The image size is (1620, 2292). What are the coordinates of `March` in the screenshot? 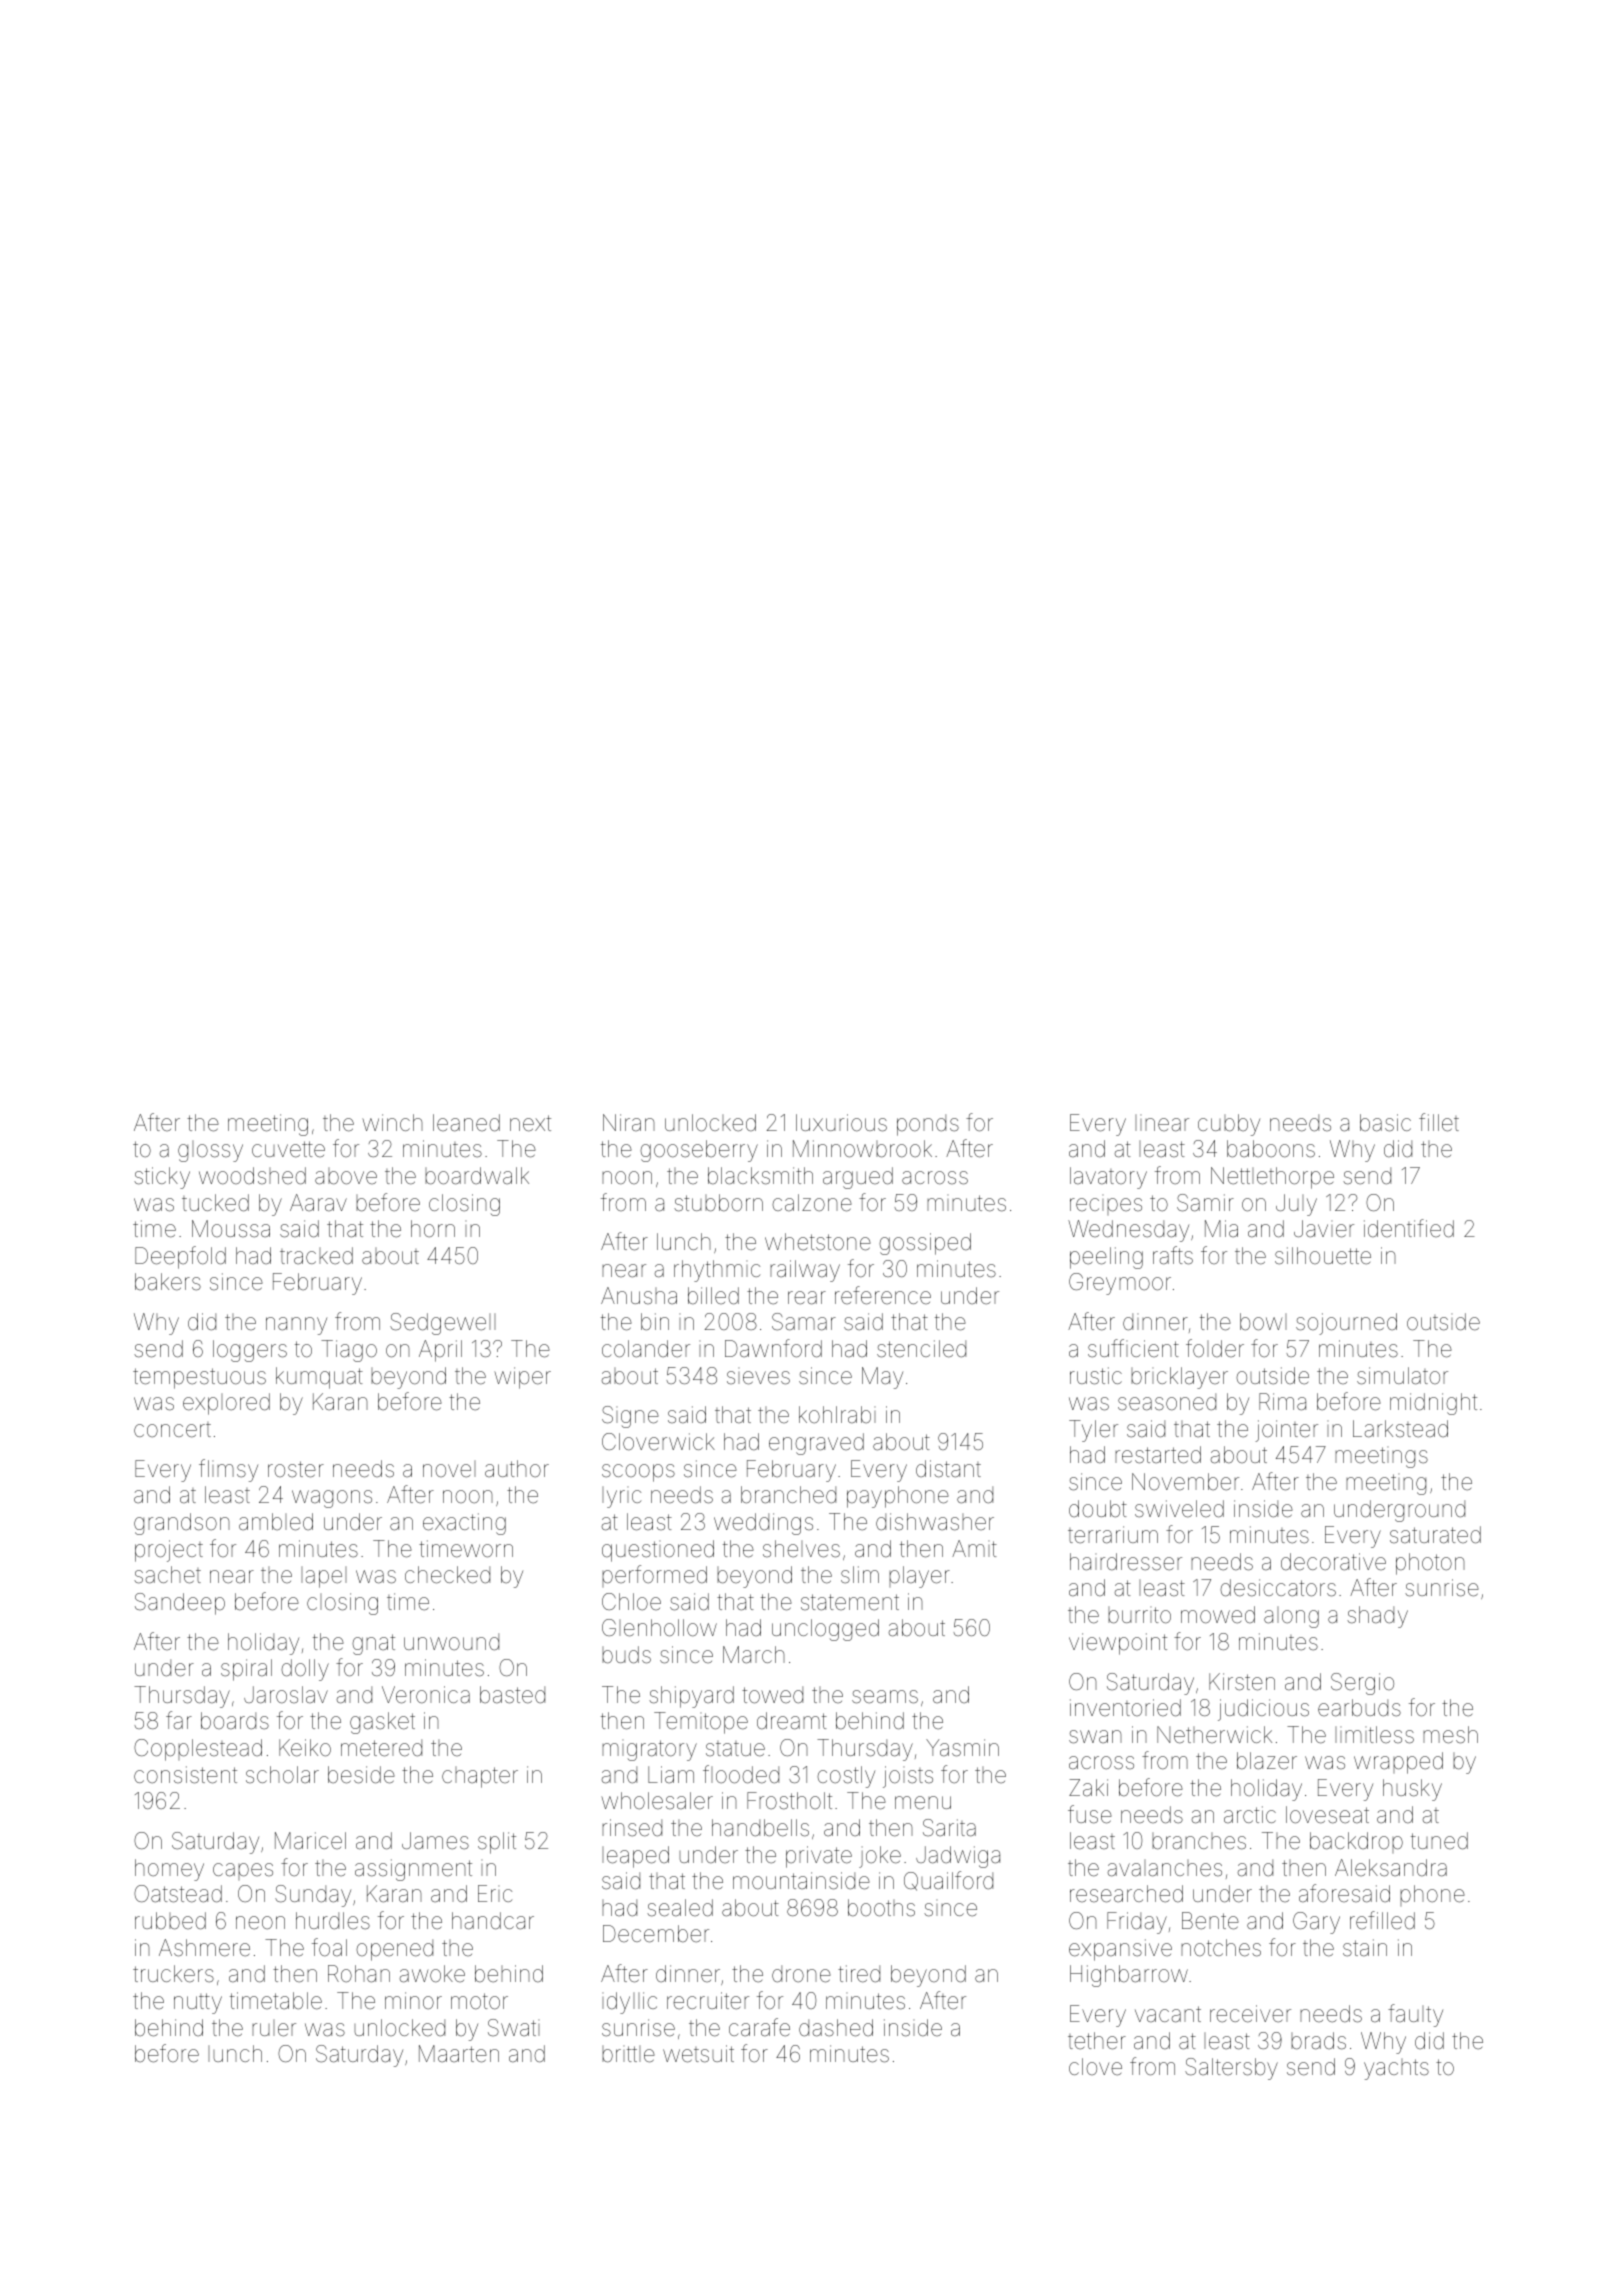 It's located at (754, 1655).
